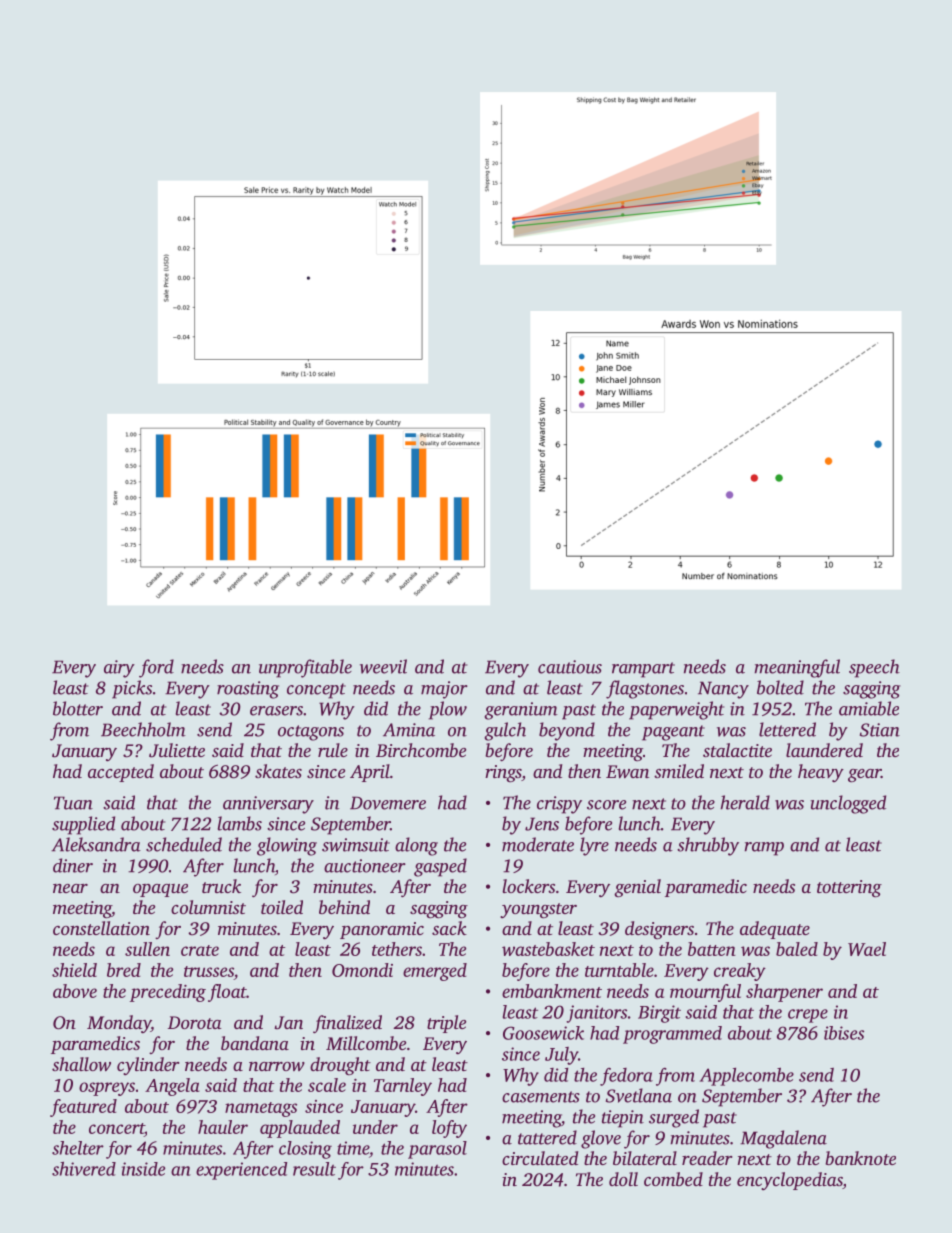 The image size is (952, 1233). I want to click on triple, so click(446, 1024).
